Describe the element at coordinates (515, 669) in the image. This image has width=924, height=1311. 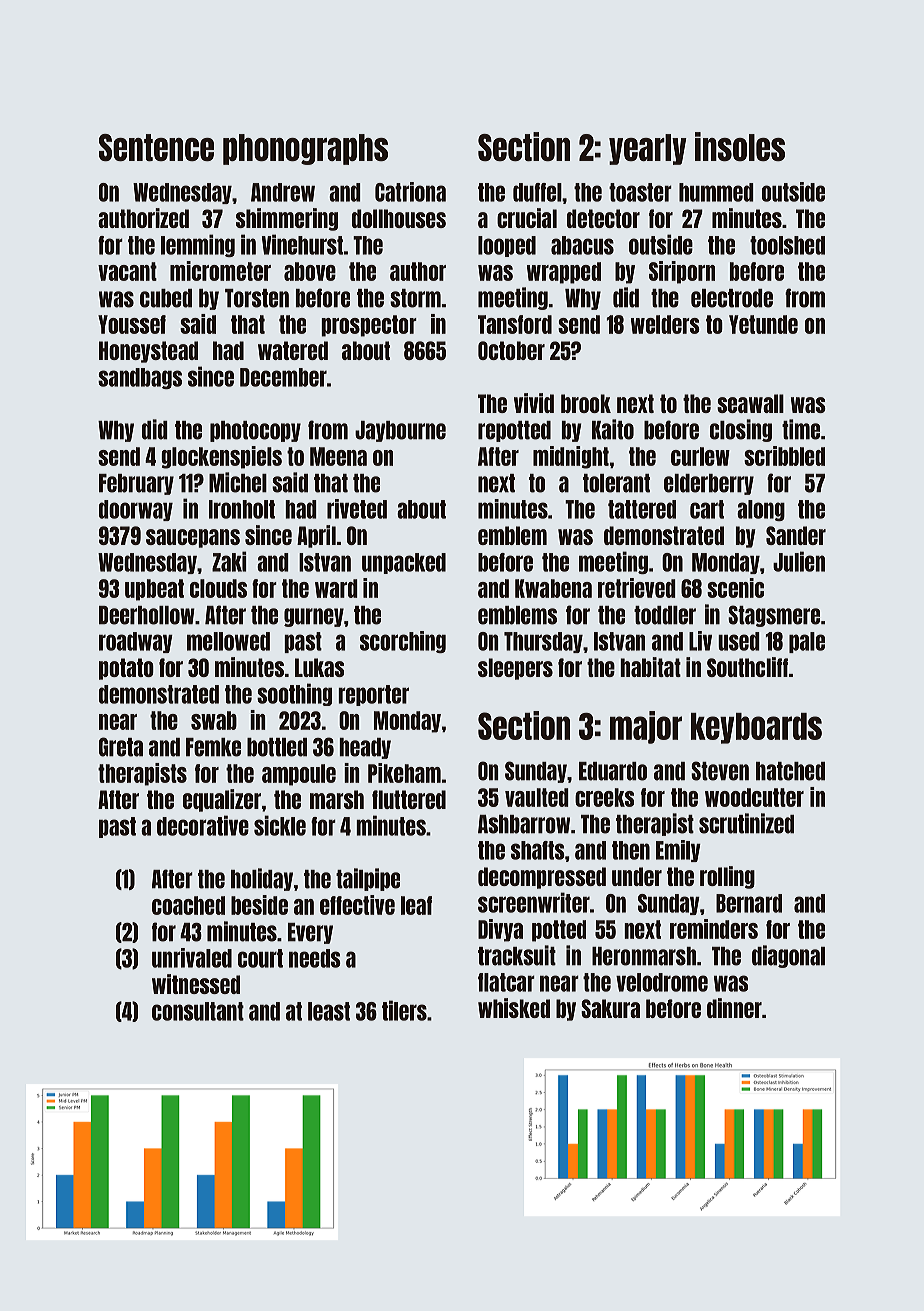
I see `sleepers` at that location.
